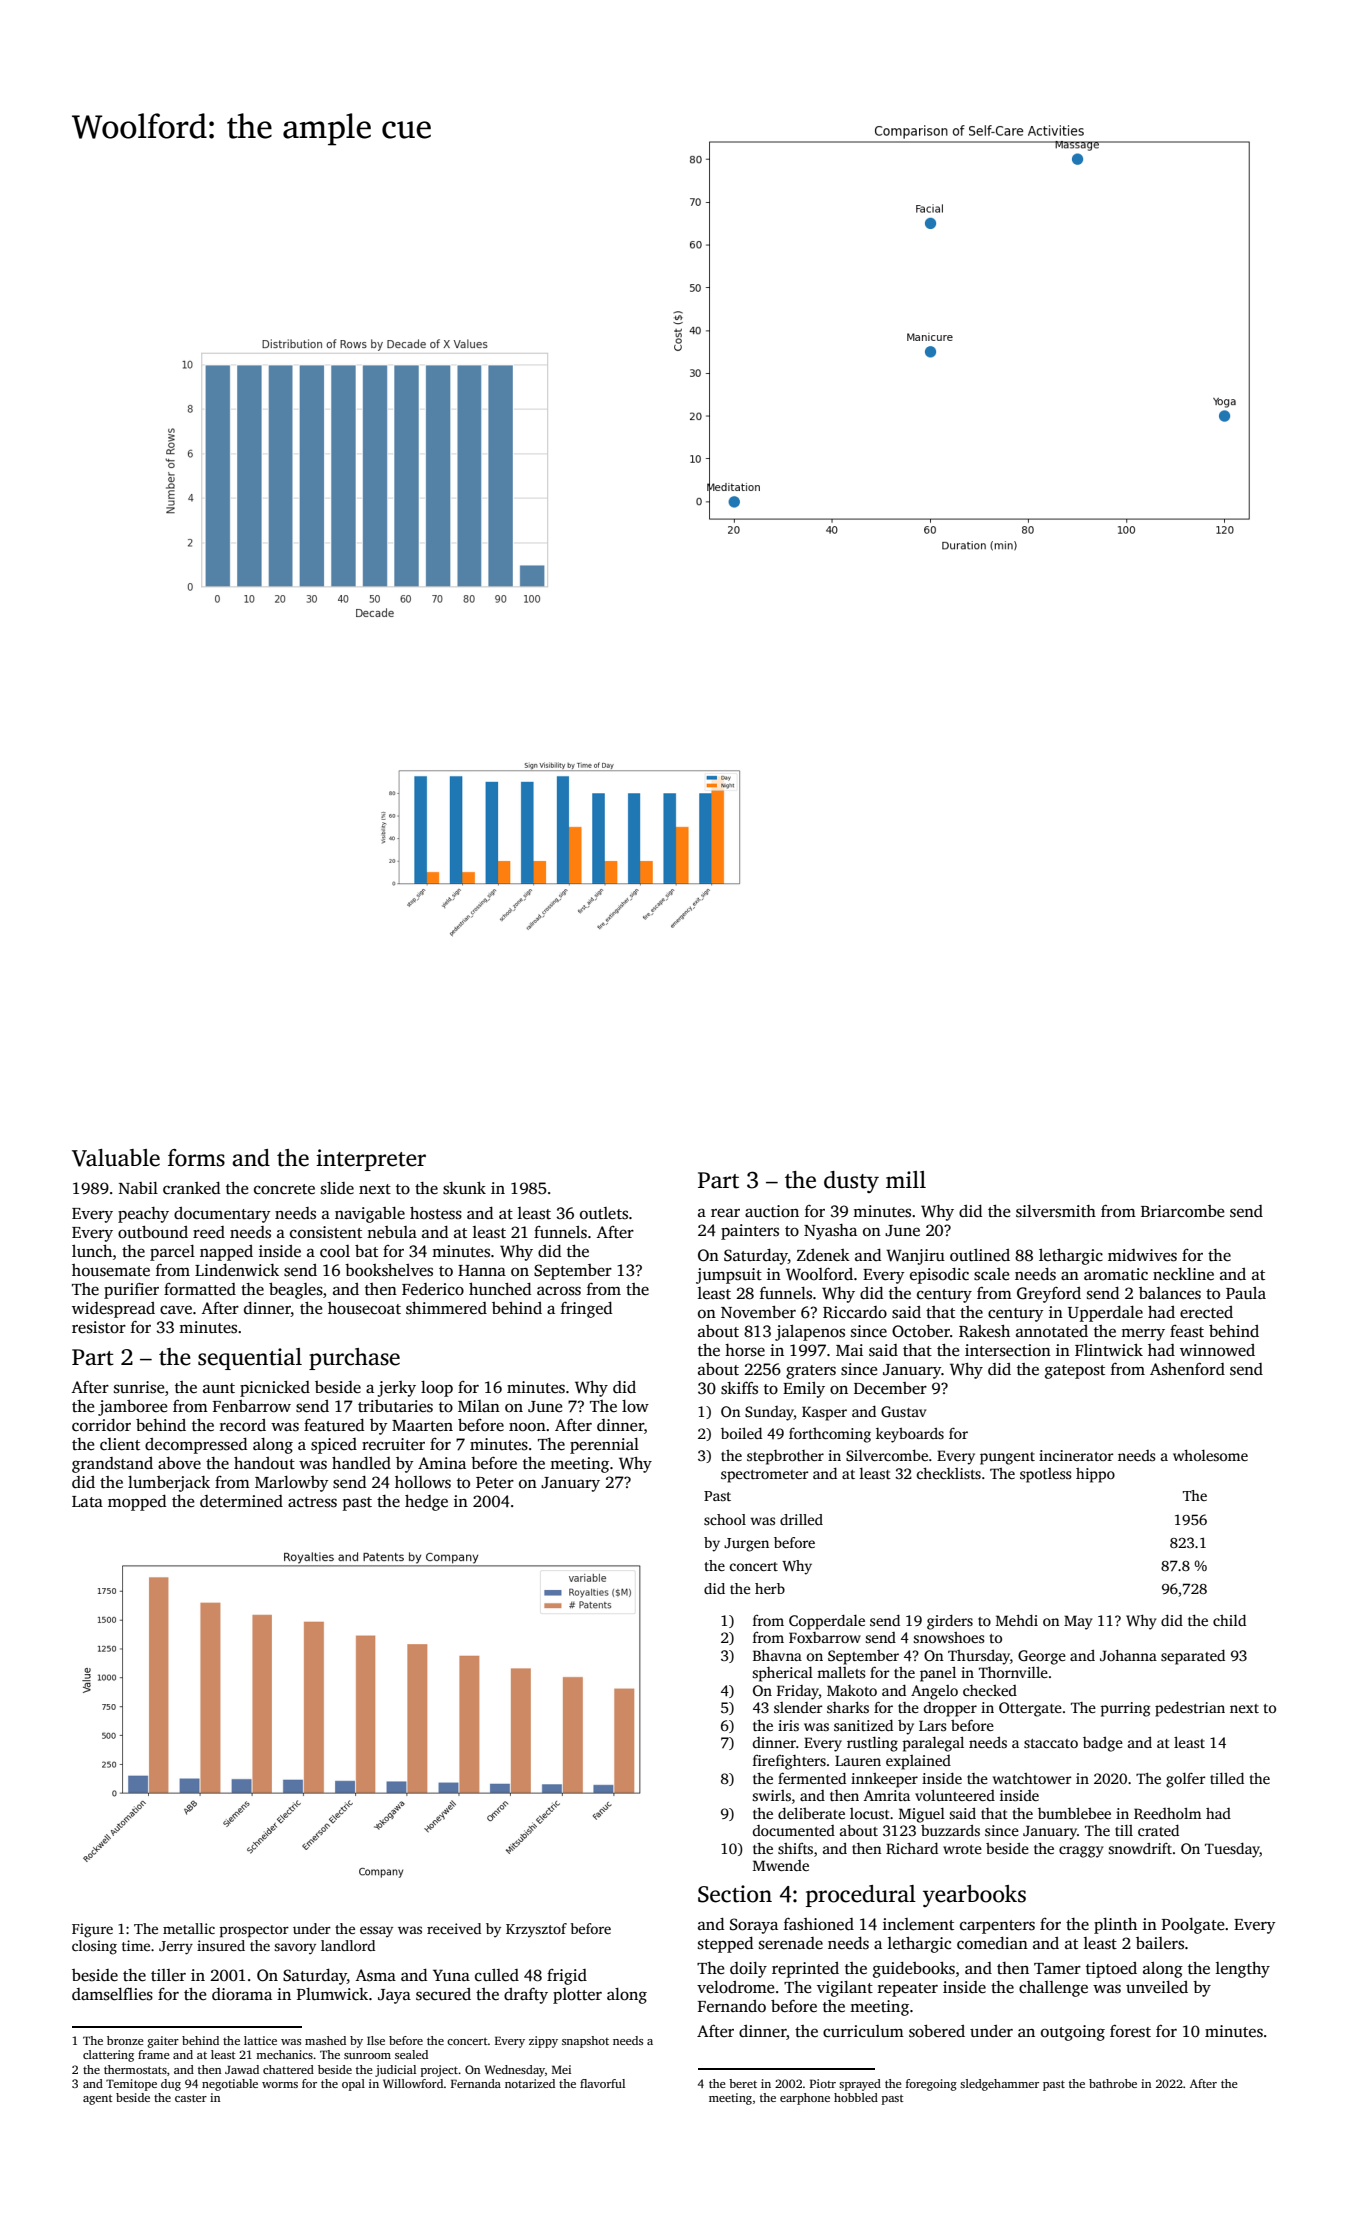 The width and height of the page is (1351, 2225). I want to click on concrete, so click(284, 1189).
